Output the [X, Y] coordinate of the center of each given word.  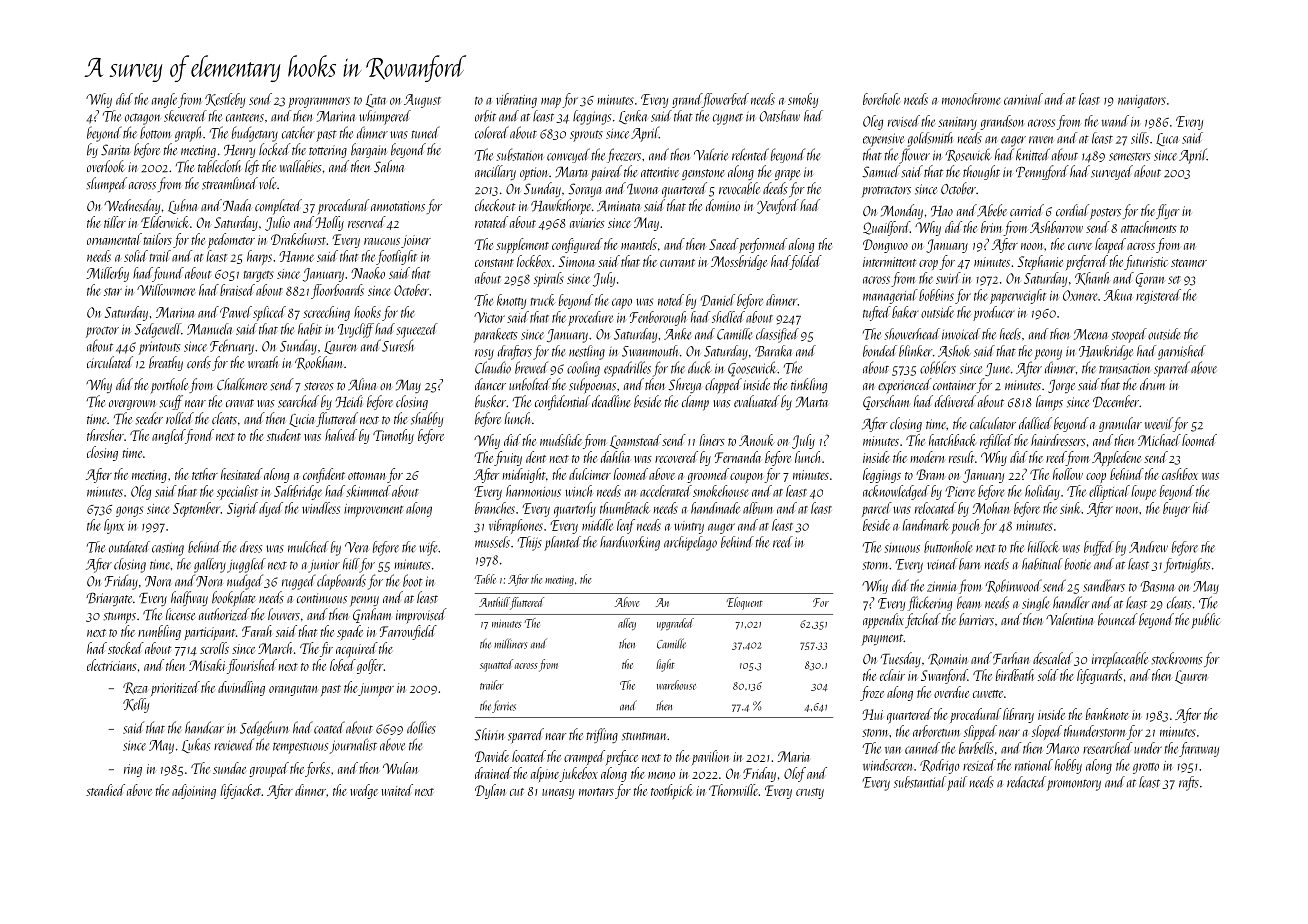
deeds [775, 188]
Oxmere [1080, 295]
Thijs [530, 543]
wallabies [301, 166]
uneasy [558, 794]
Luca [1167, 139]
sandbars [1104, 585]
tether [205, 474]
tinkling [809, 385]
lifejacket [241, 791]
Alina [362, 384]
